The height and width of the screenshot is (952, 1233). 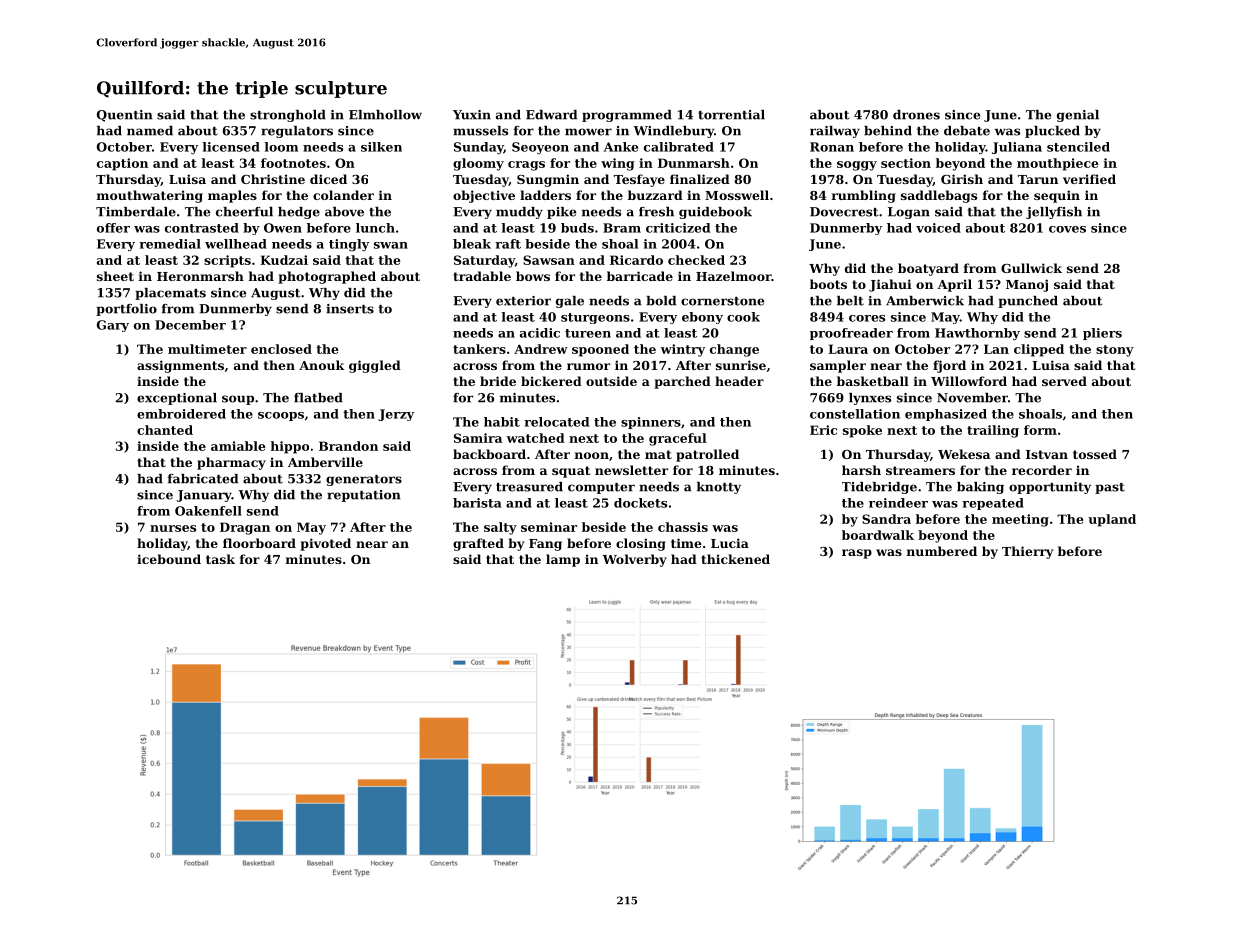 I want to click on footnotes, so click(x=293, y=163).
